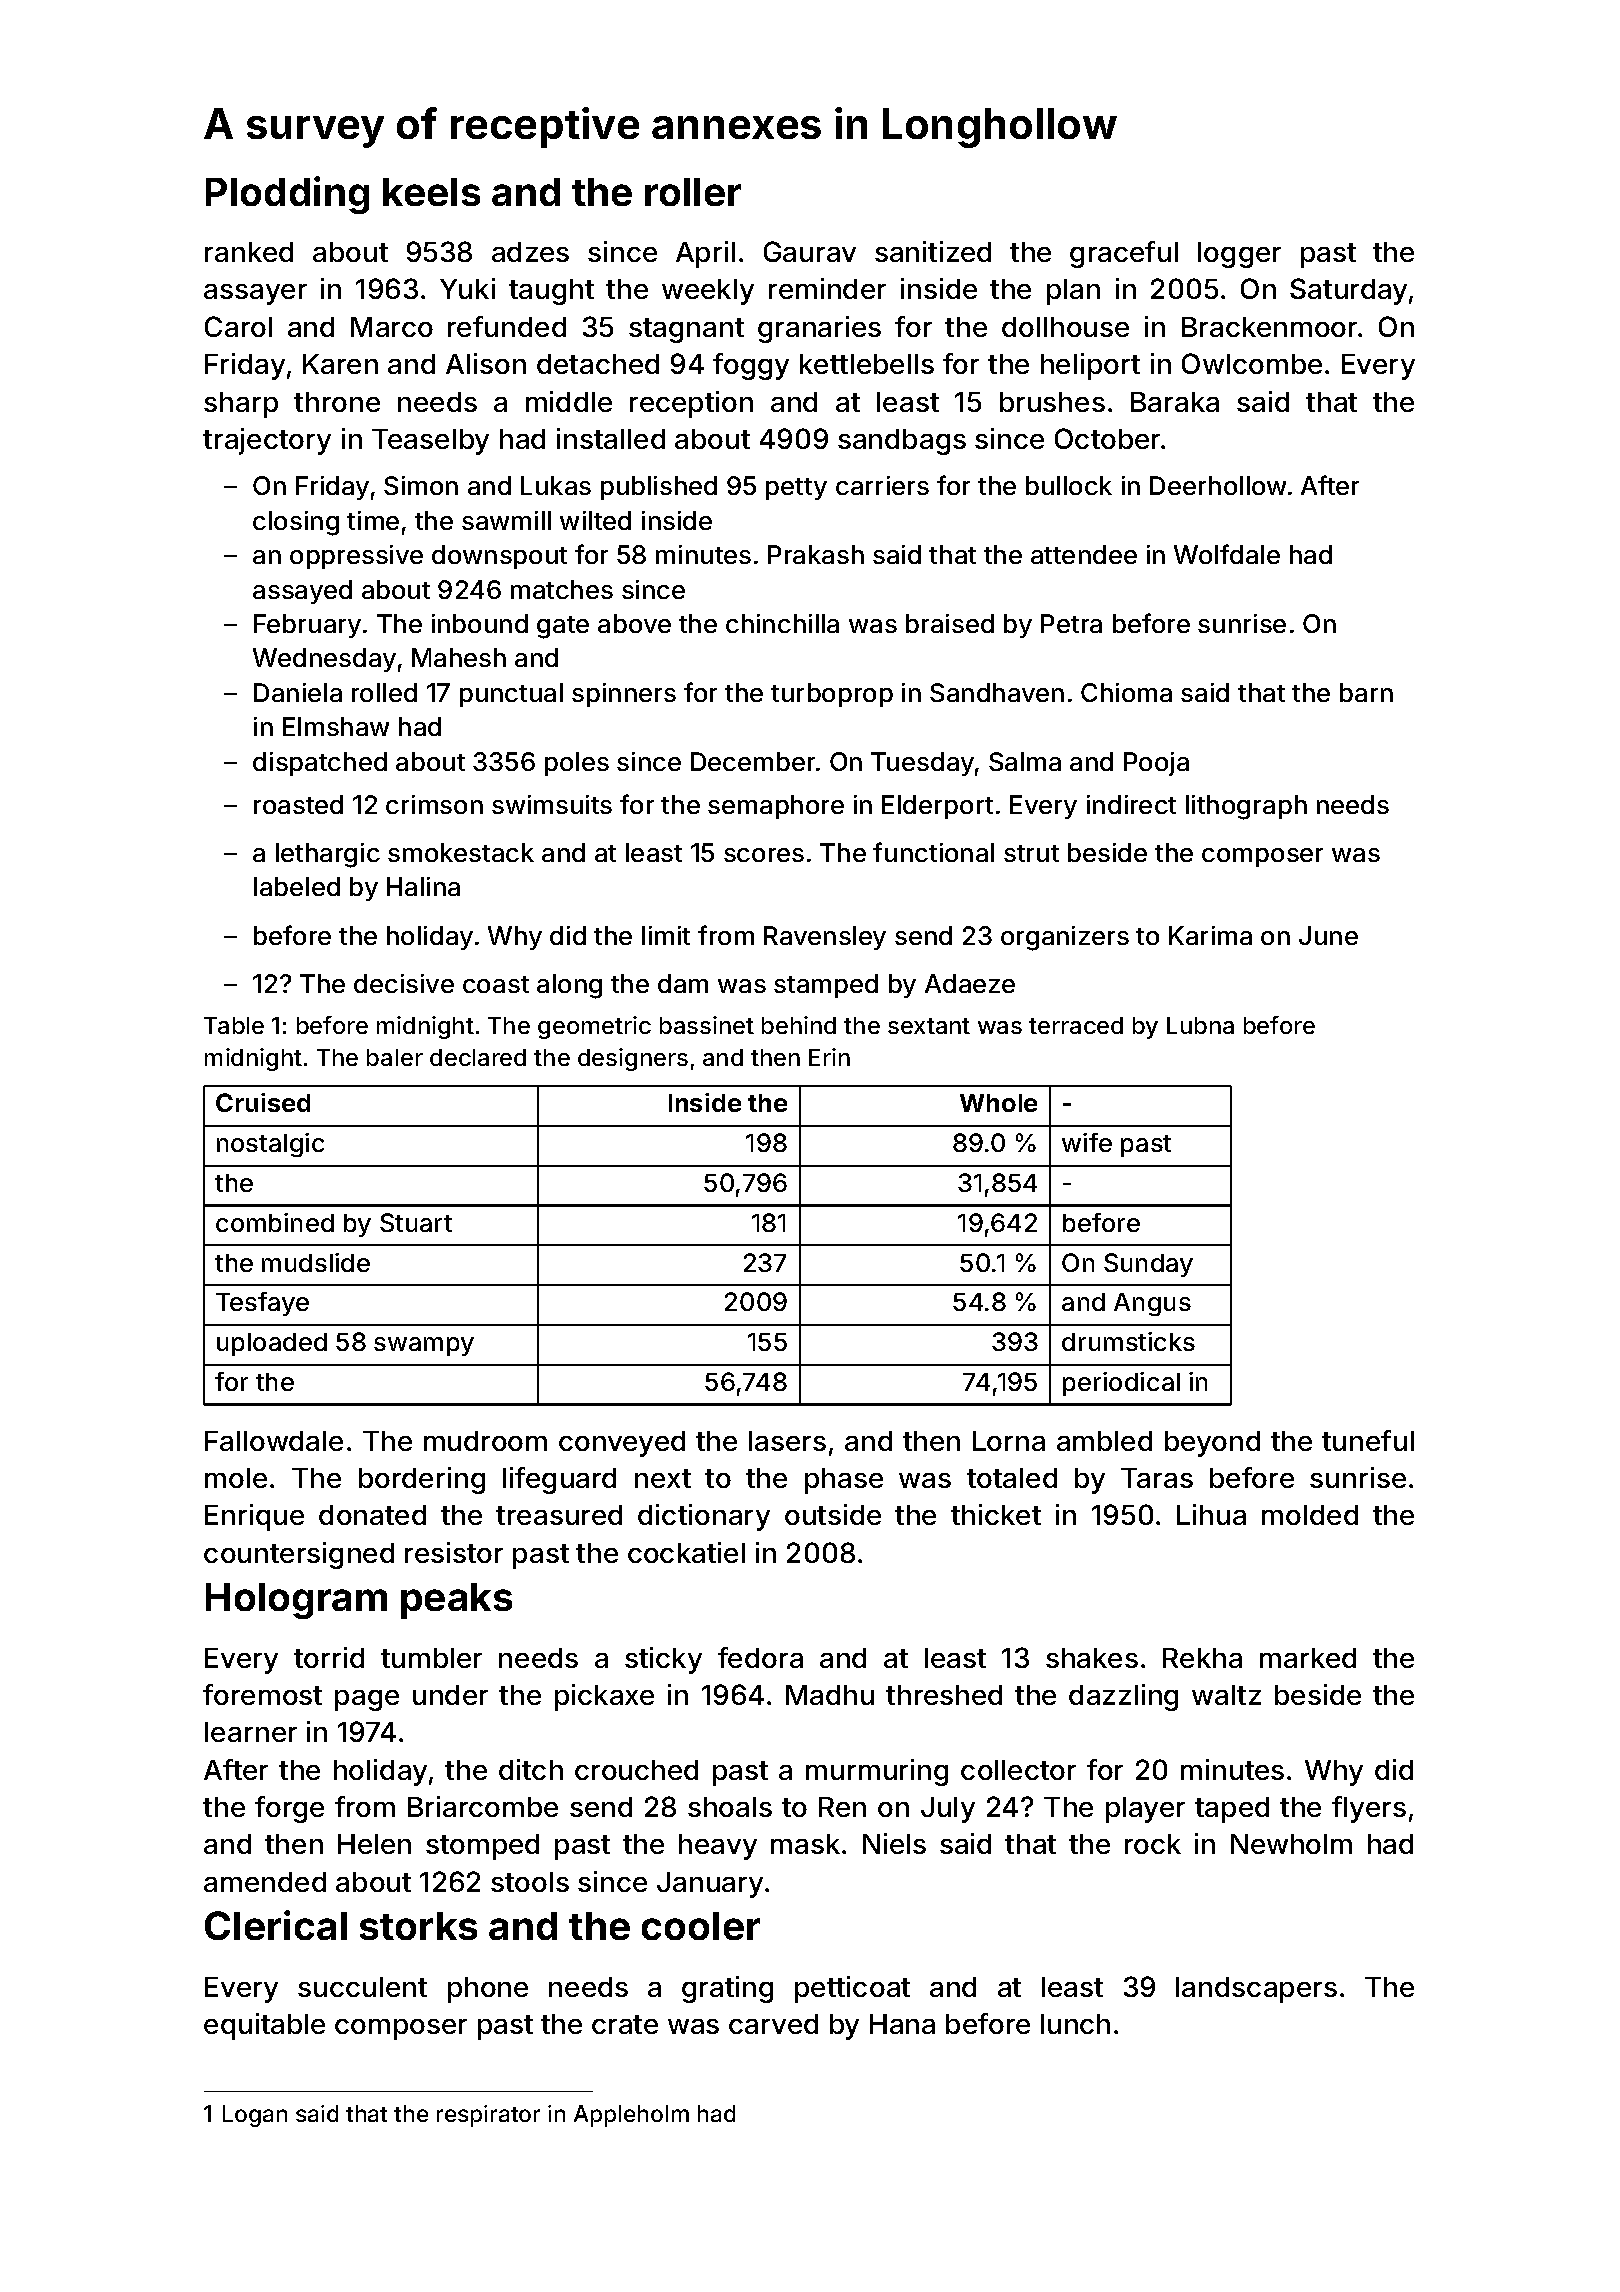 The width and height of the screenshot is (1620, 2292). Describe the element at coordinates (1073, 292) in the screenshot. I see `plan` at that location.
